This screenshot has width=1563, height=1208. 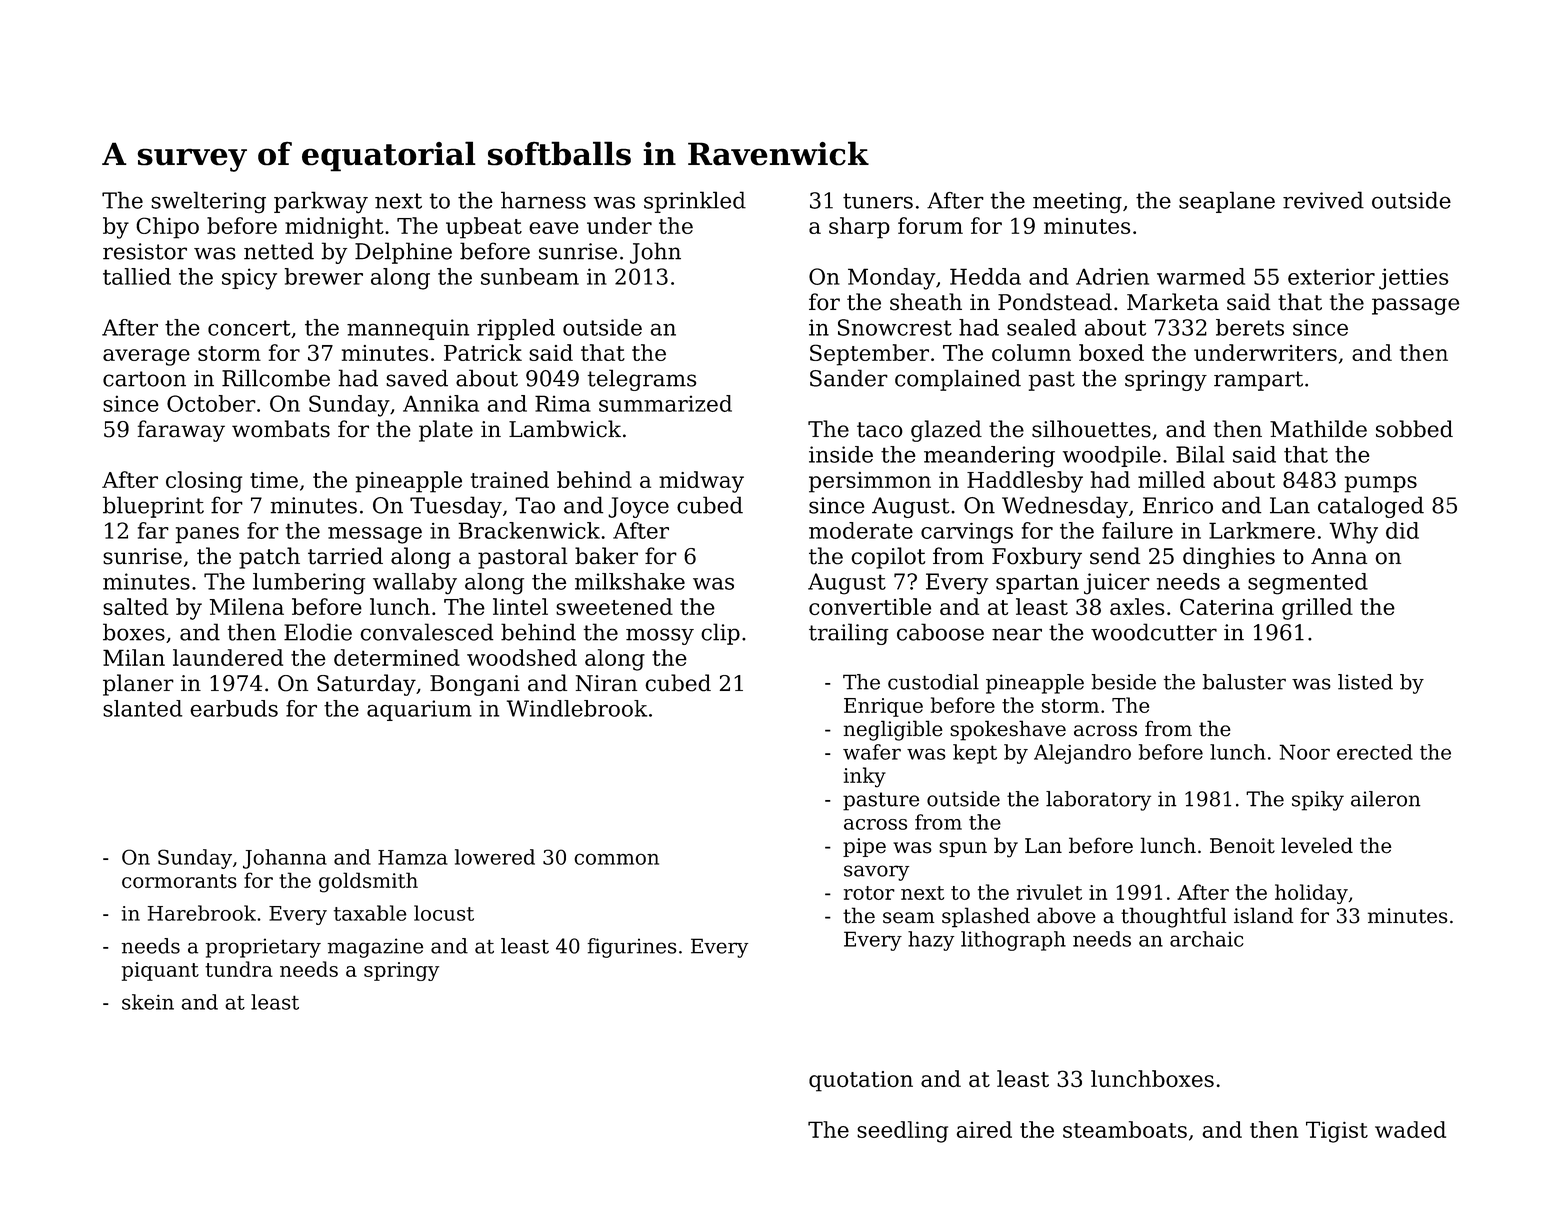 What do you see at coordinates (946, 431) in the screenshot?
I see `glazed` at bounding box center [946, 431].
